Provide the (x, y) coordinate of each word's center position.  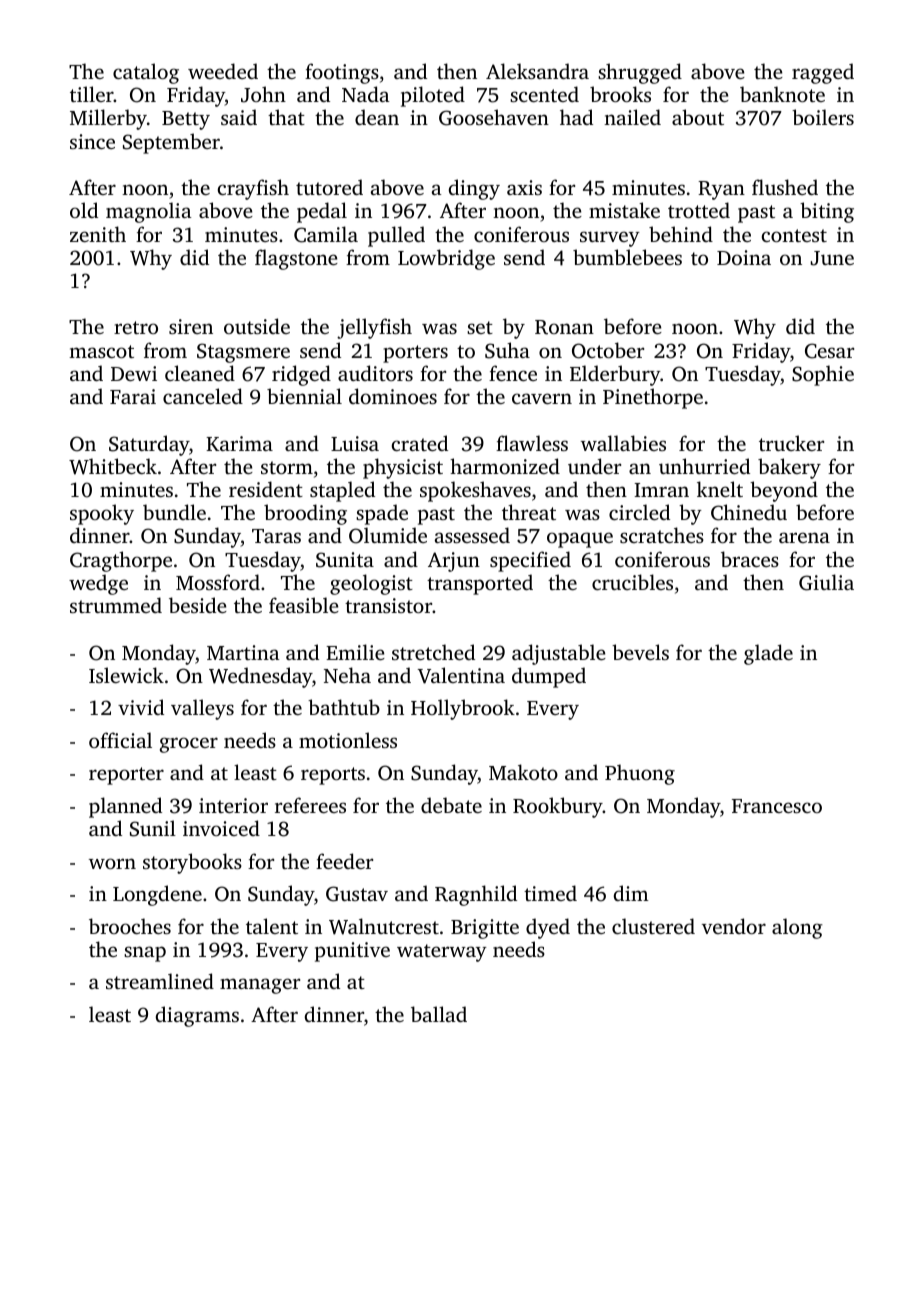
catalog (146, 73)
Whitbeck (113, 466)
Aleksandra (537, 71)
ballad (439, 1014)
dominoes (393, 396)
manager (260, 986)
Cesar (829, 351)
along (797, 928)
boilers (823, 117)
